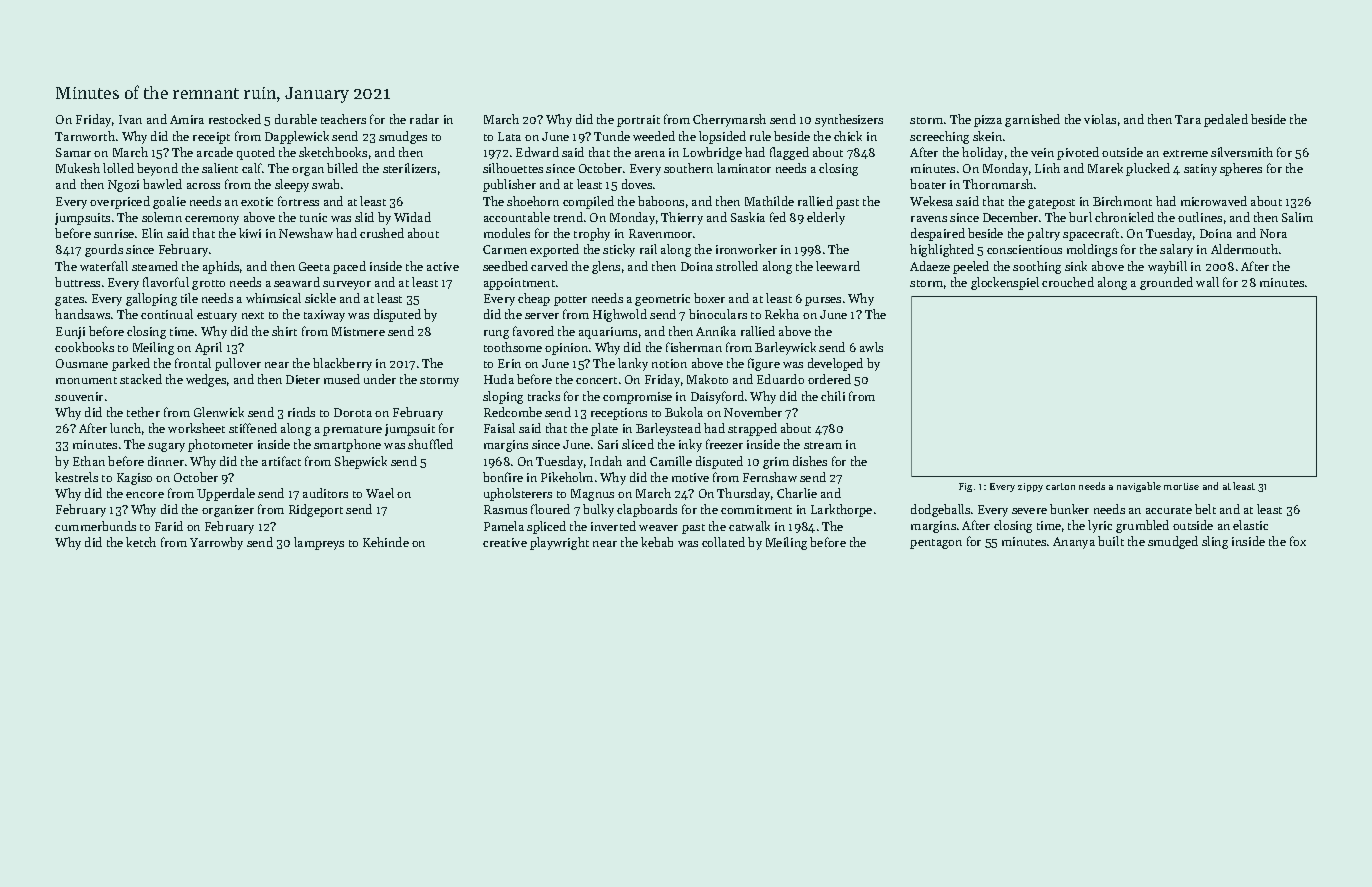 The height and width of the screenshot is (887, 1372). What do you see at coordinates (296, 119) in the screenshot?
I see `durable` at bounding box center [296, 119].
